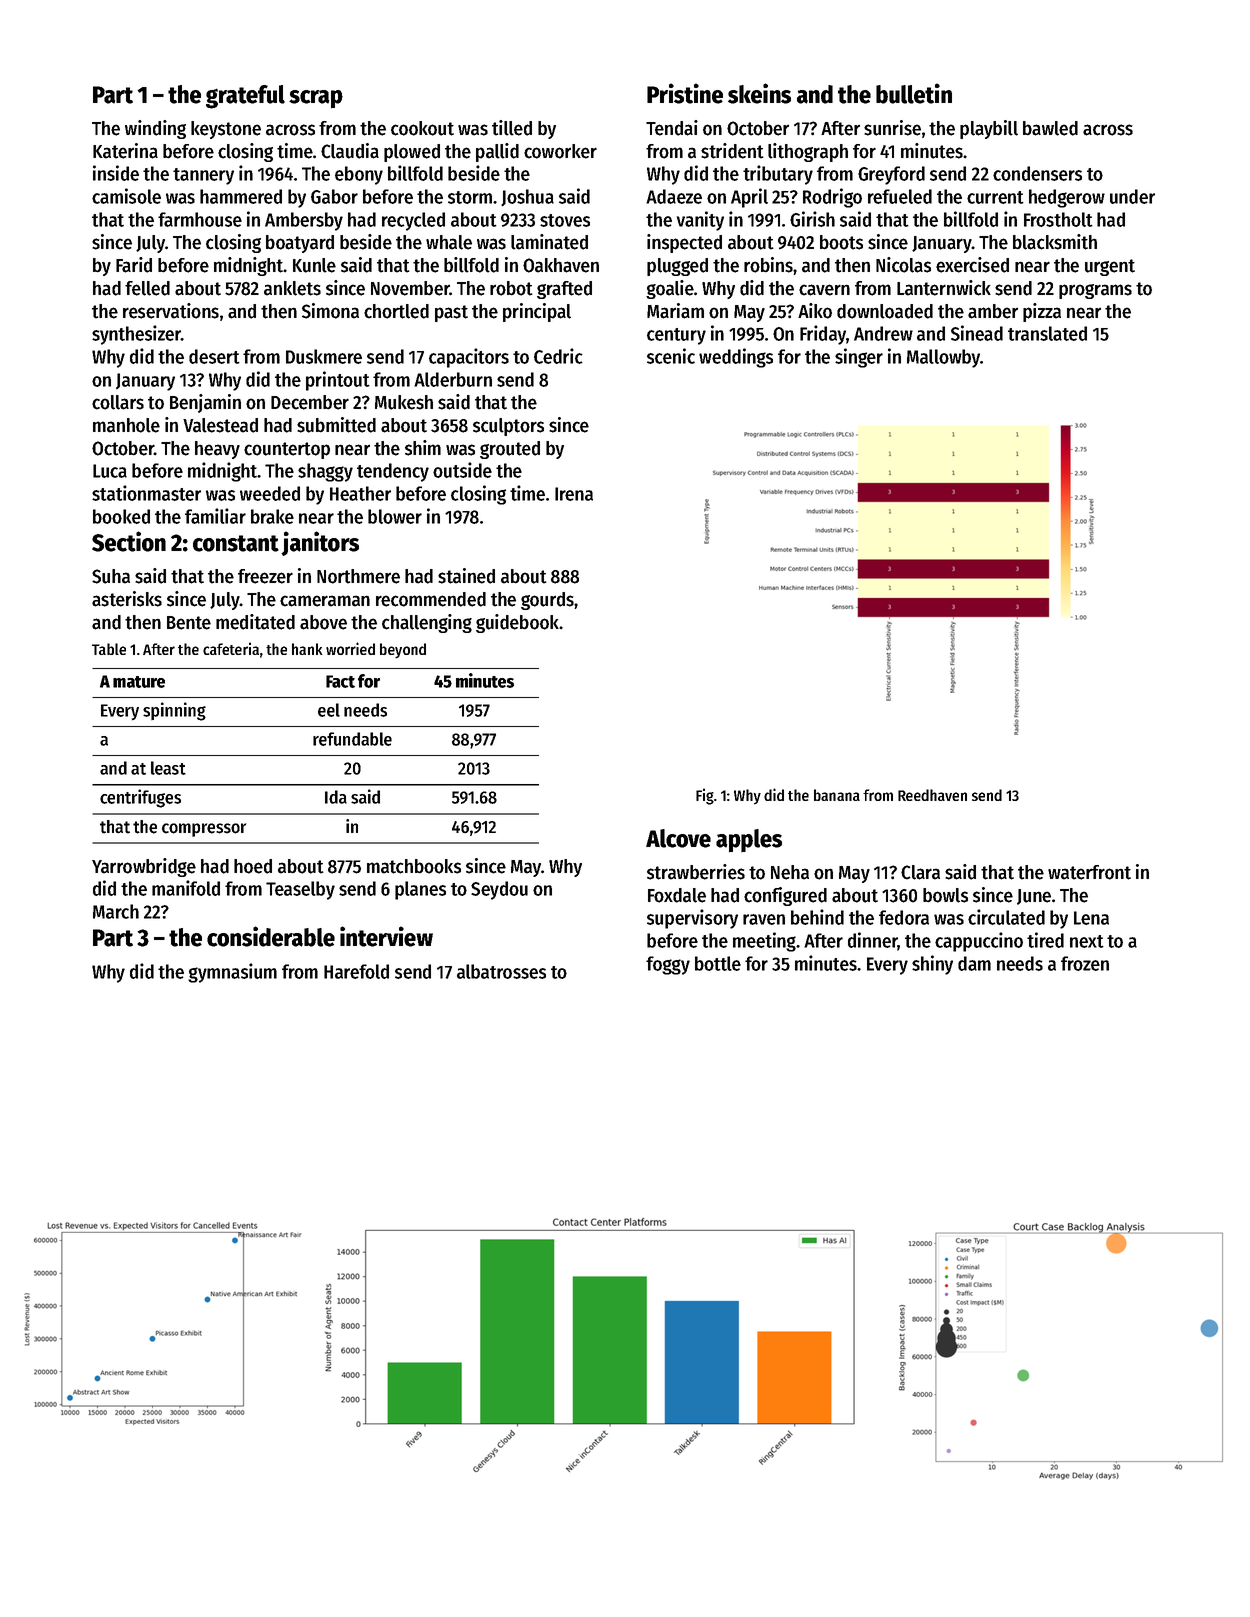 The width and height of the image is (1250, 1617). Describe the element at coordinates (232, 973) in the image. I see `gymnasium` at that location.
